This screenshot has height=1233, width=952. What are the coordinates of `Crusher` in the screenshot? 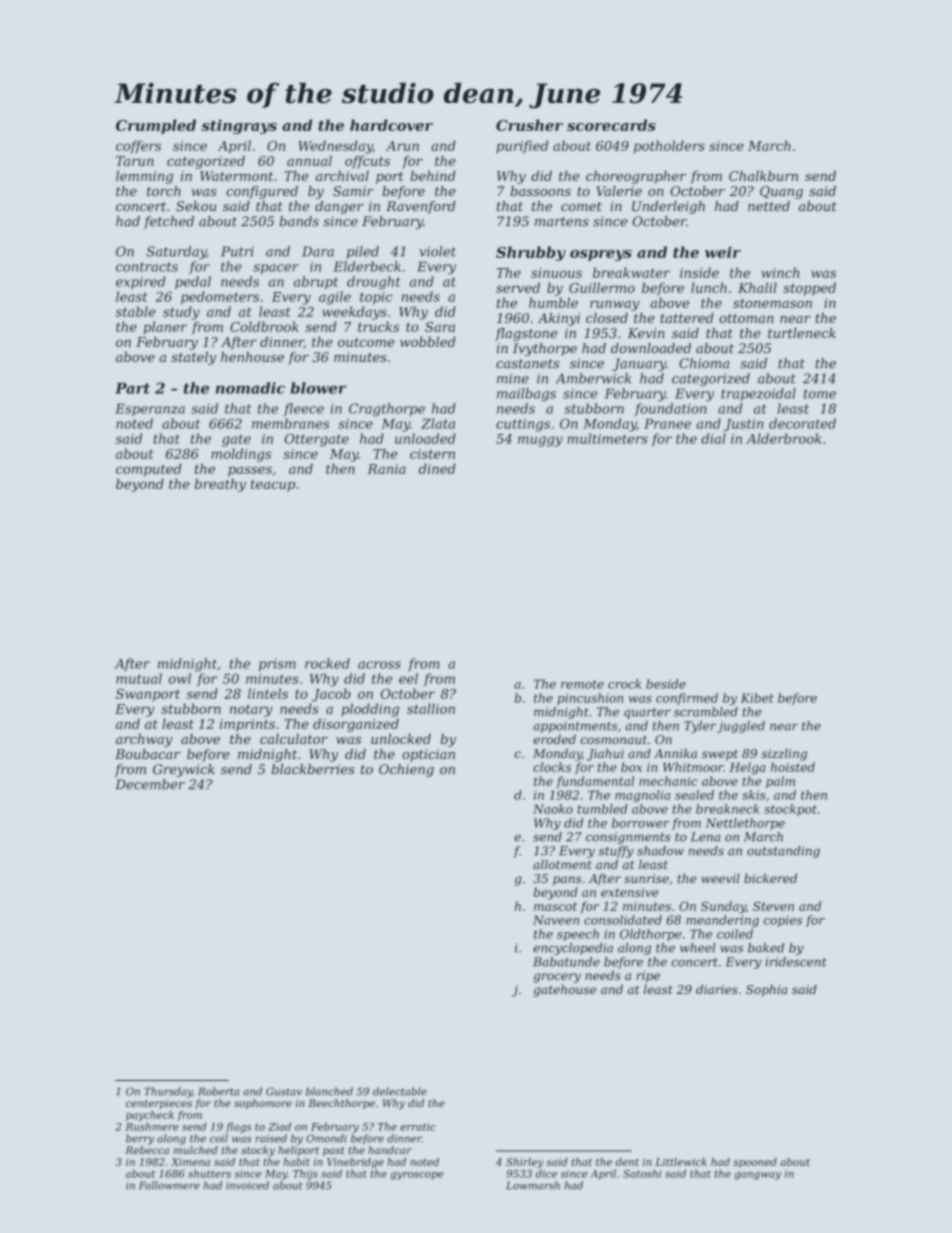 It's located at (529, 125).
